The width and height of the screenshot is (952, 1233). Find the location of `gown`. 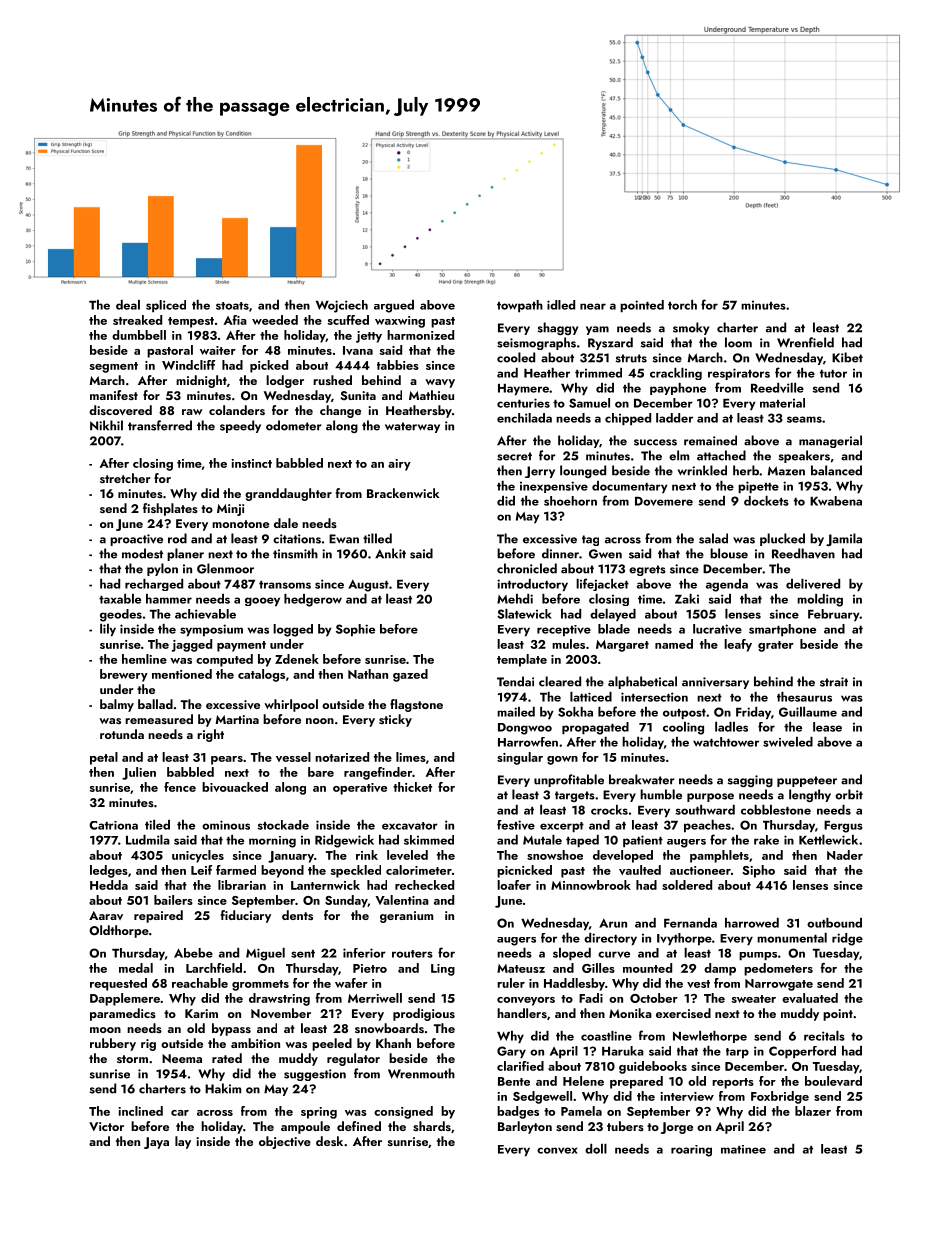

gown is located at coordinates (562, 760).
